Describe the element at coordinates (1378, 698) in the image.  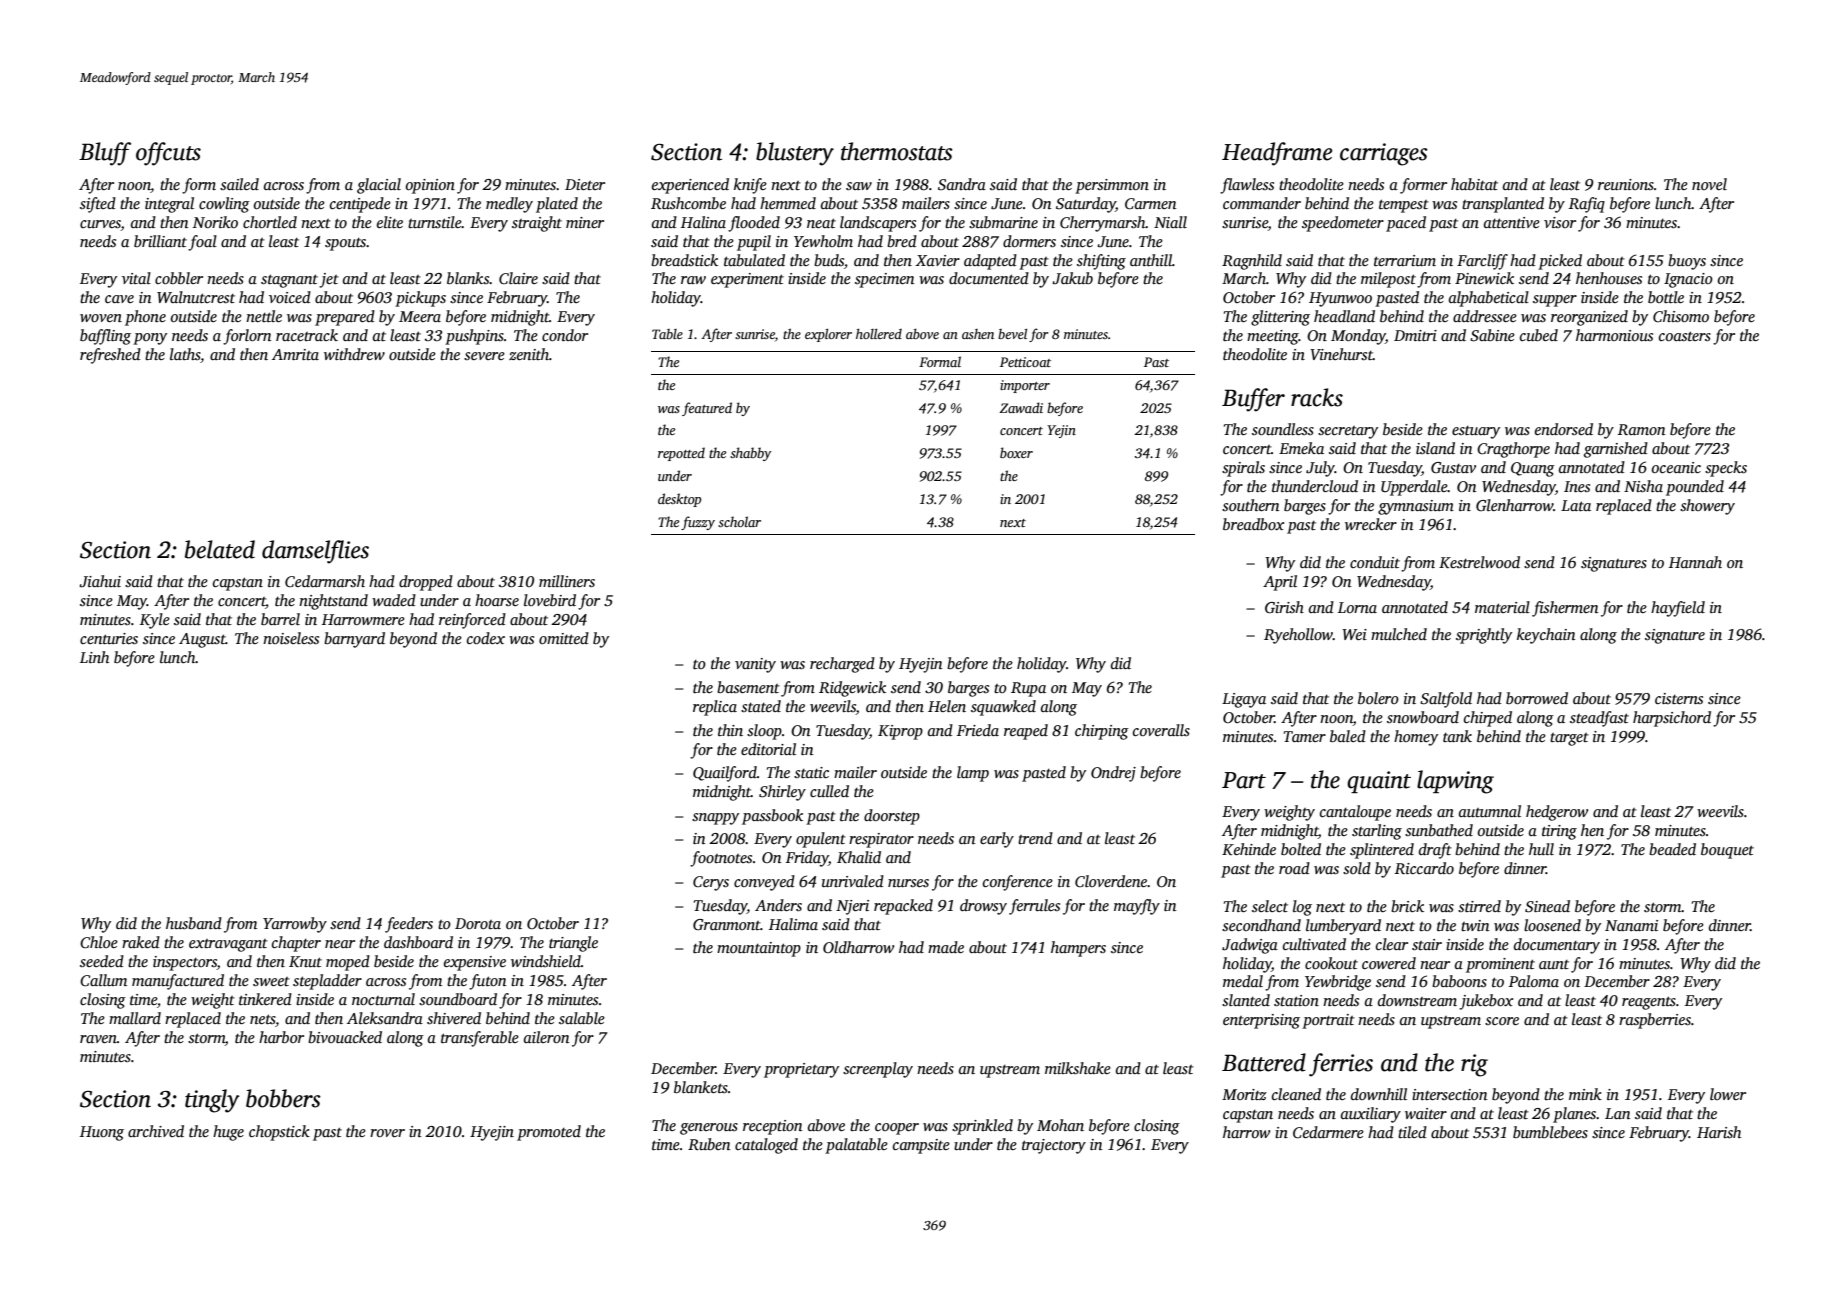
I see `bolero` at that location.
